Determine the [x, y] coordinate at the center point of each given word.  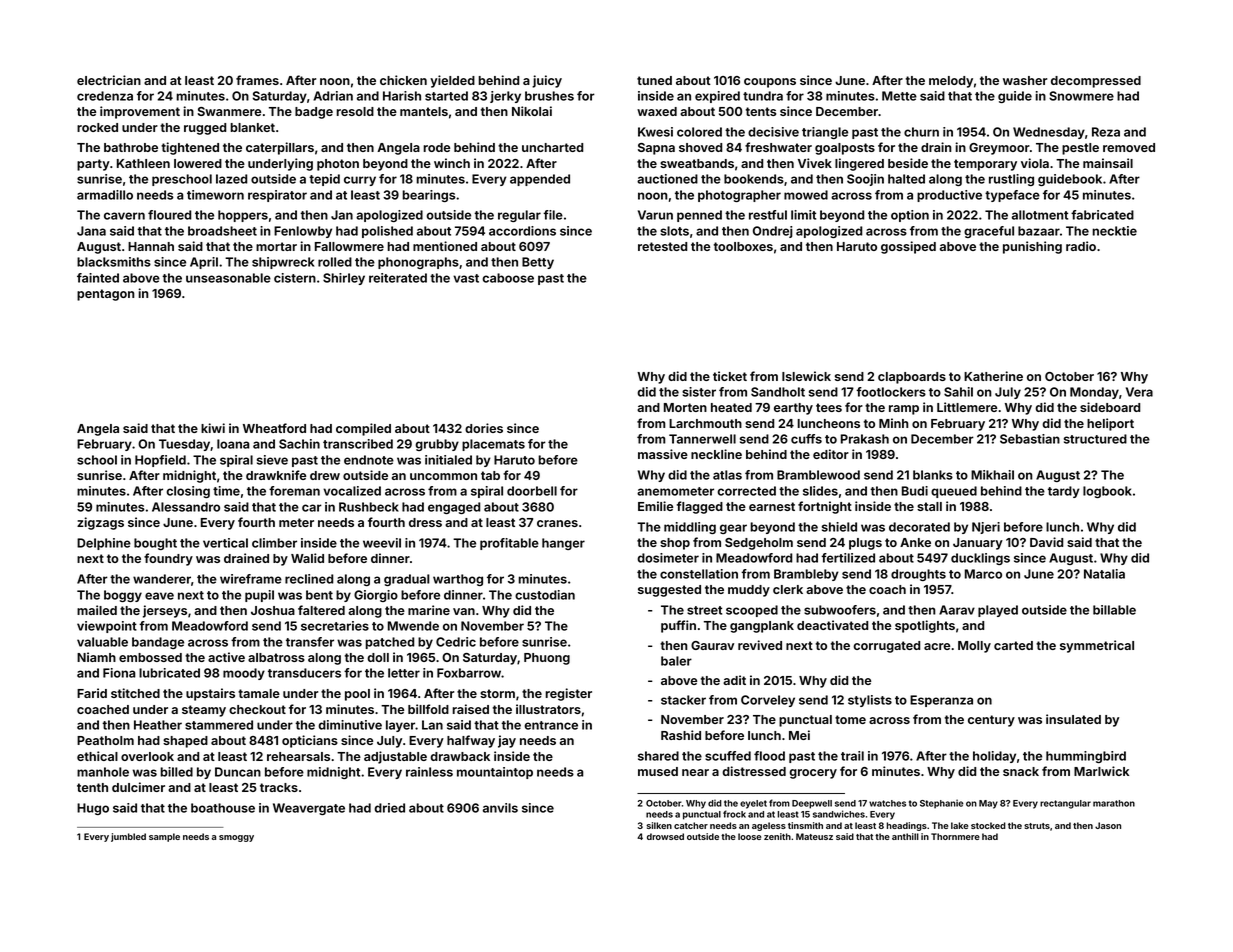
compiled [363, 429]
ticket [730, 376]
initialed [448, 460]
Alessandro [186, 507]
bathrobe [131, 147]
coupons [770, 83]
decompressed [1096, 82]
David [1046, 542]
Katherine [993, 376]
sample [164, 837]
